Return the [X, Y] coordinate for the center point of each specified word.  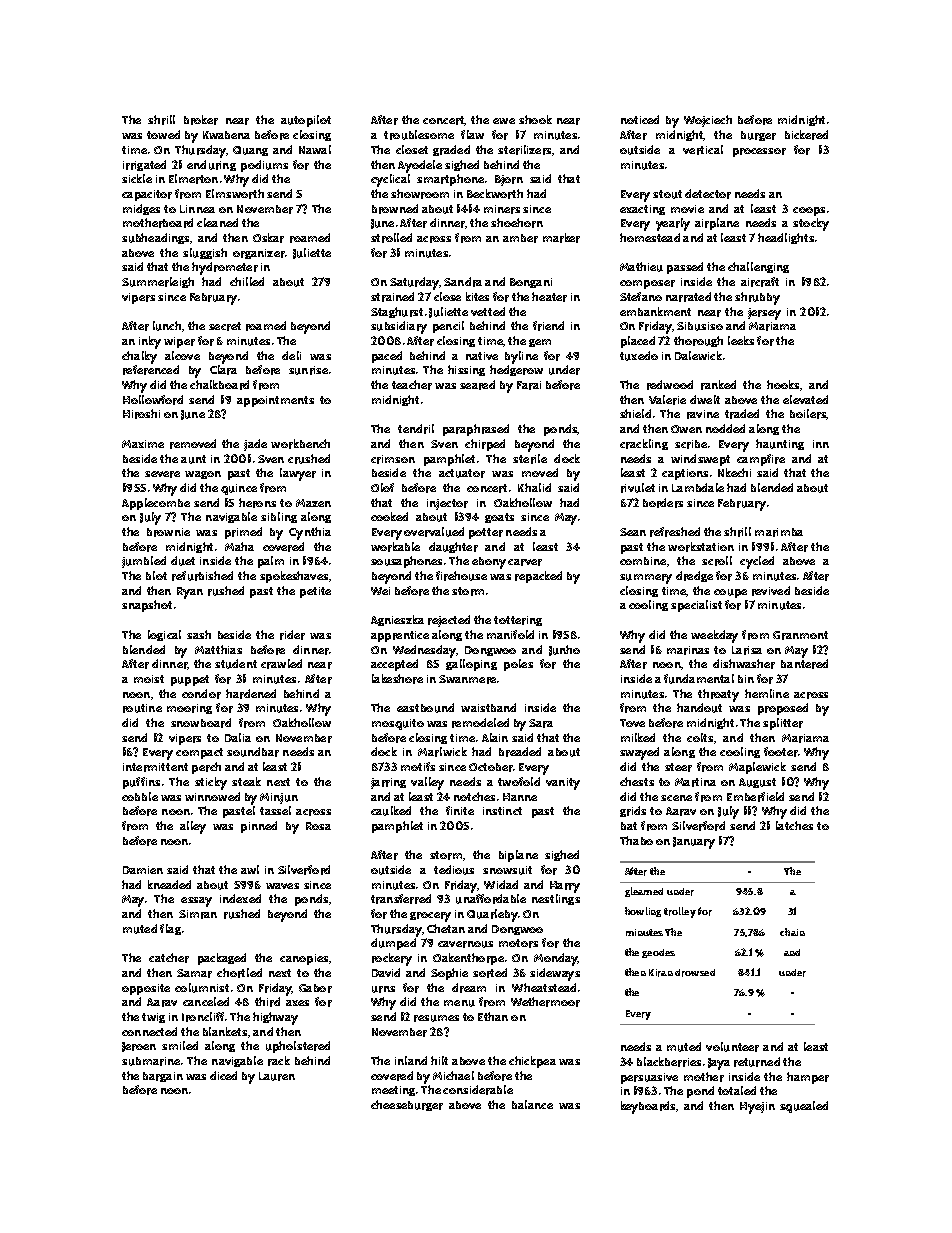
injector [447, 504]
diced [223, 1075]
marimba [779, 532]
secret [225, 326]
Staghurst [397, 312]
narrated [688, 297]
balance [532, 1104]
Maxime [143, 444]
